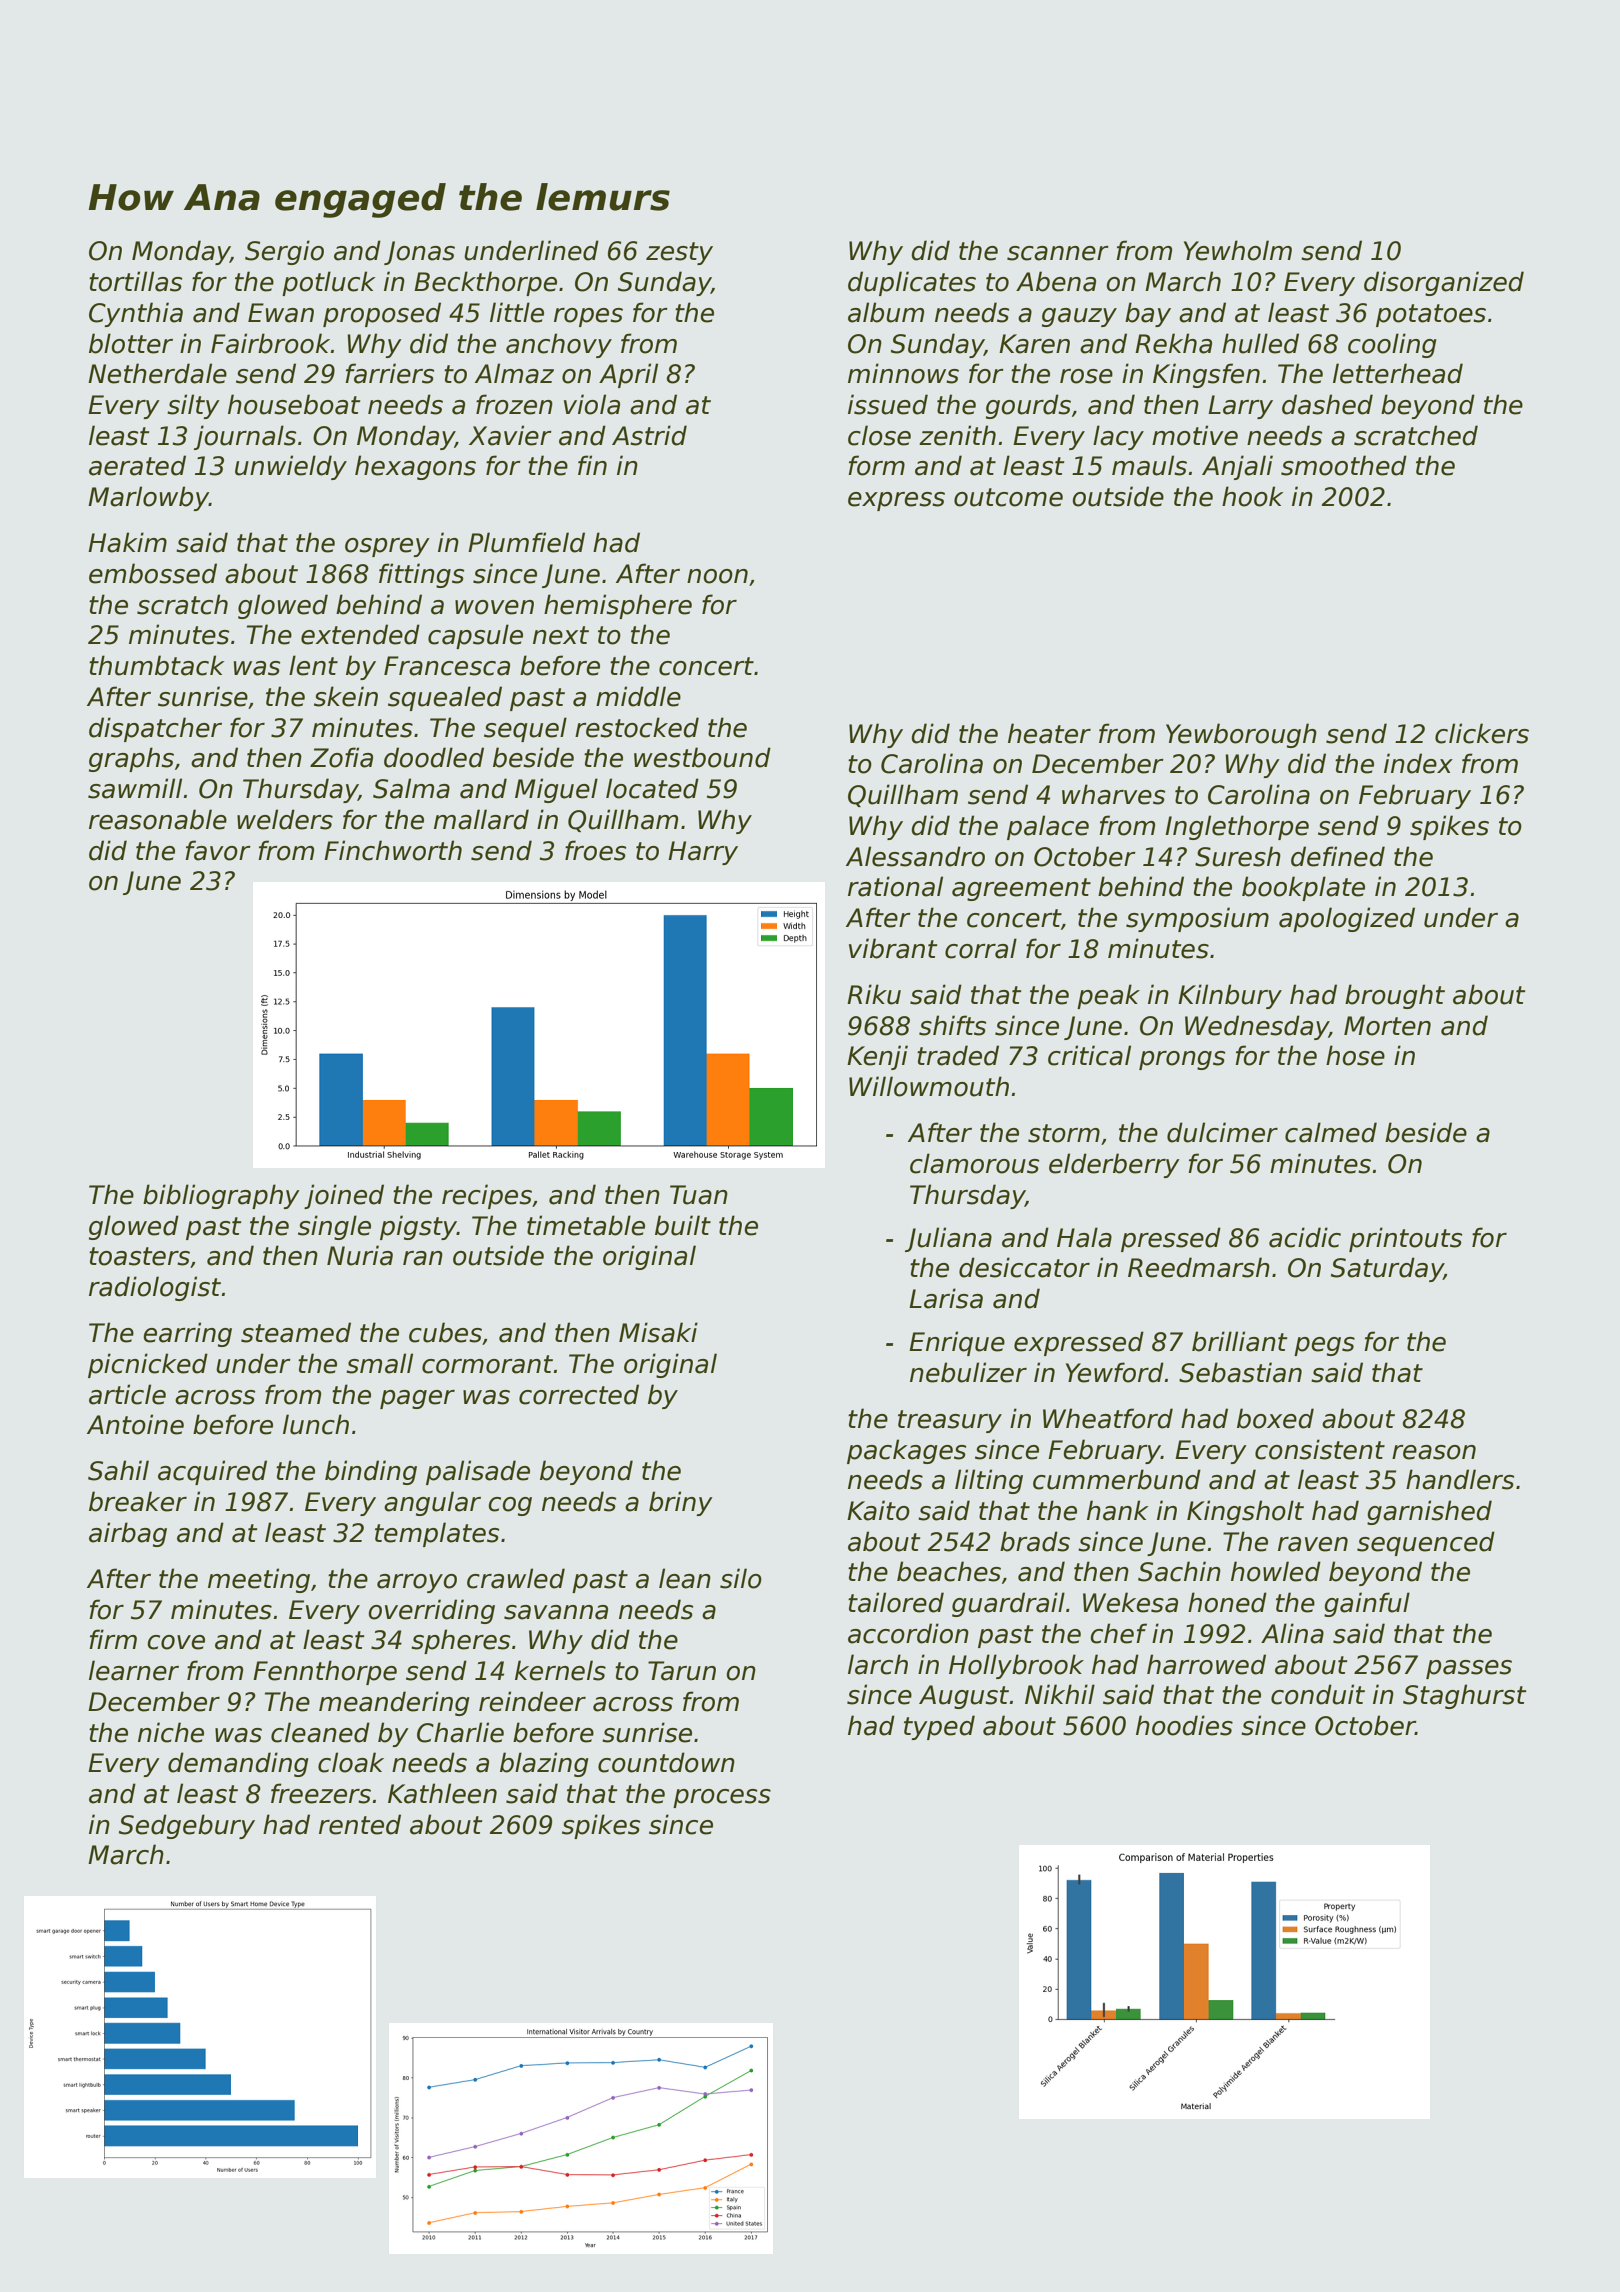 The height and width of the document is (2292, 1620). Describe the element at coordinates (187, 1826) in the document. I see `Sedgebury` at that location.
